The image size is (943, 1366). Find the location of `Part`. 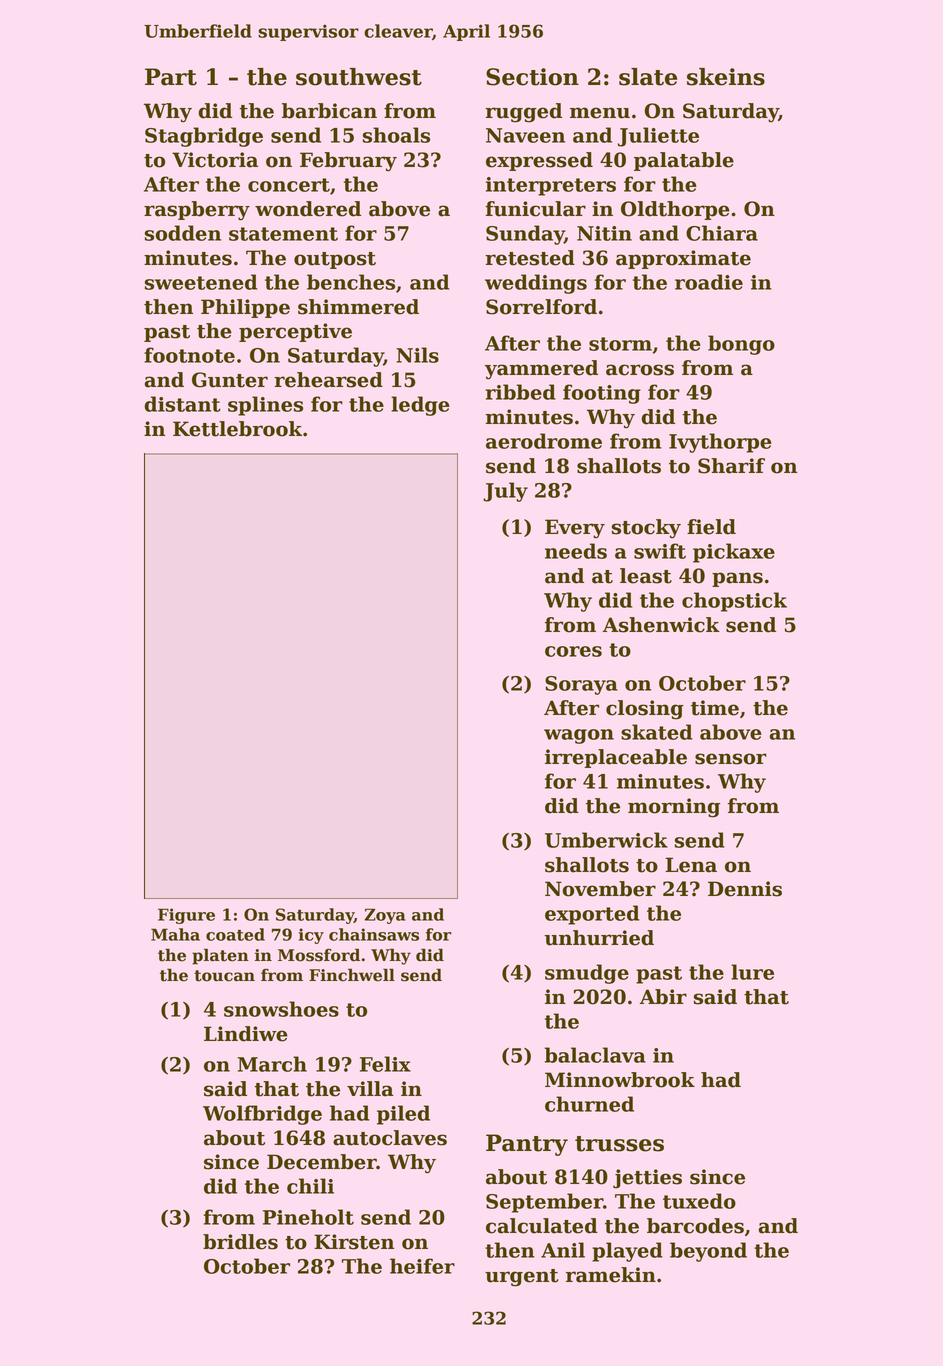

Part is located at coordinates (171, 77).
